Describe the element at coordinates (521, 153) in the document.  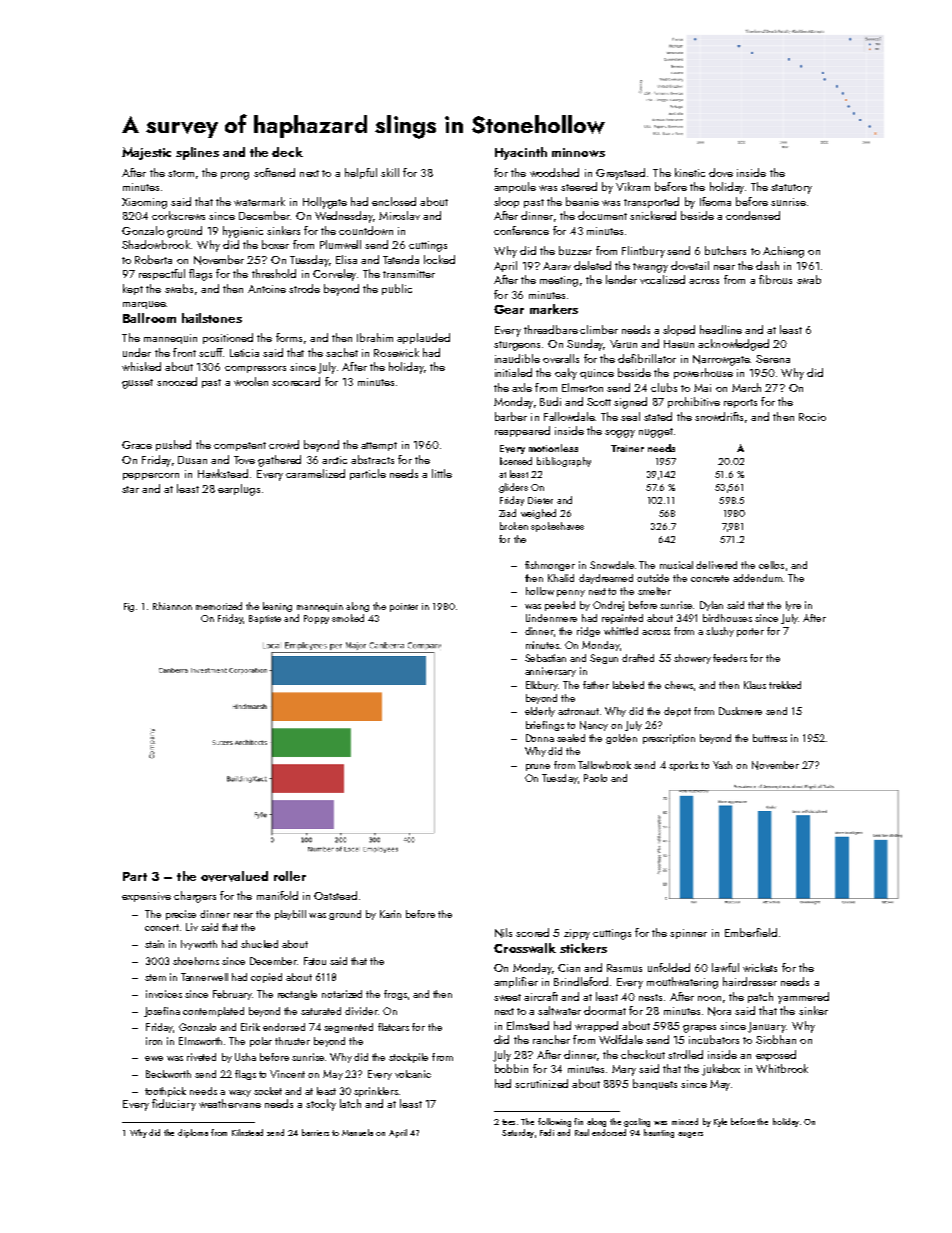
I see `Hyacinth` at that location.
